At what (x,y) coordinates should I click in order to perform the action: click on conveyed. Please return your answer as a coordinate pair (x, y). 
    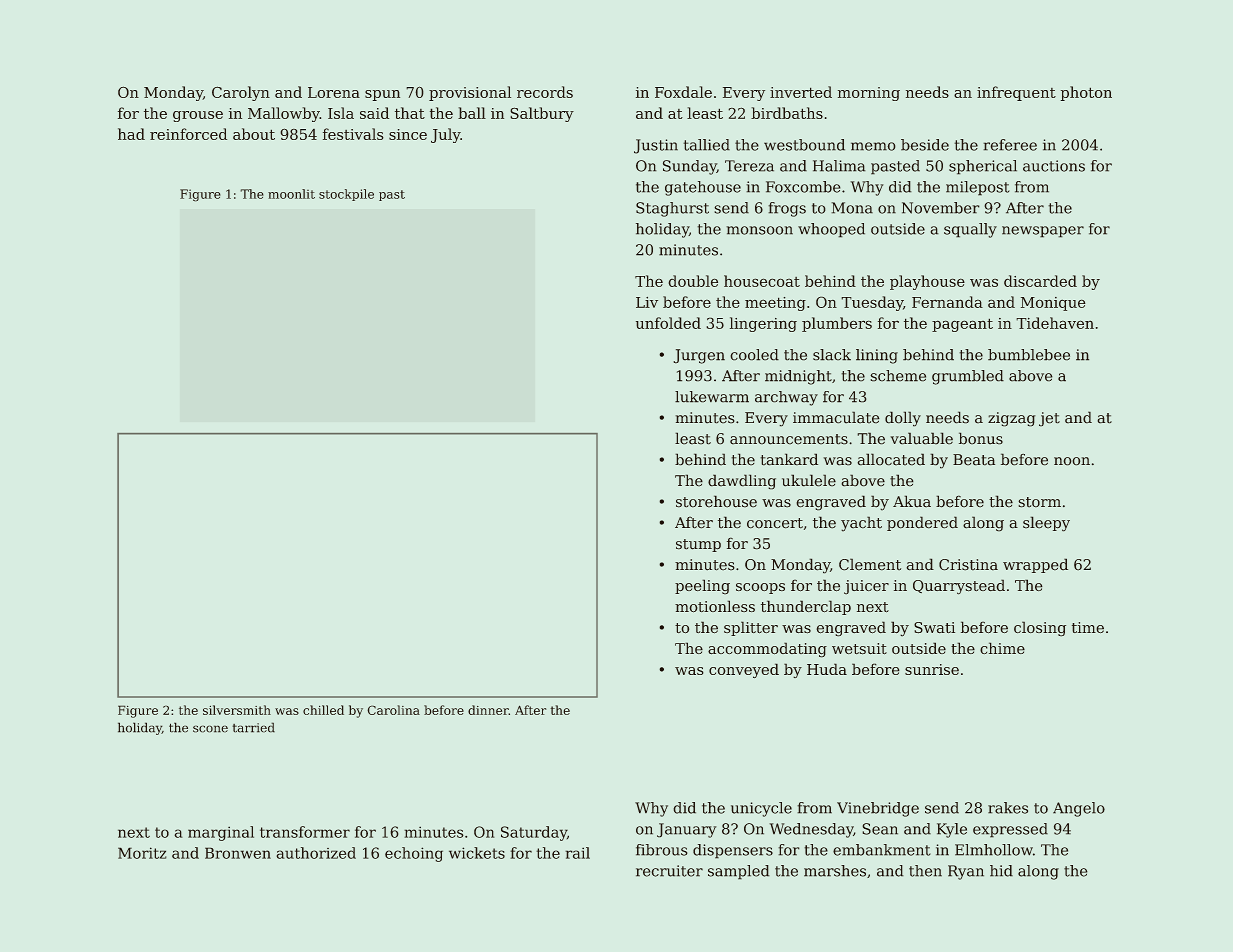
    Looking at the image, I should click on (744, 671).
